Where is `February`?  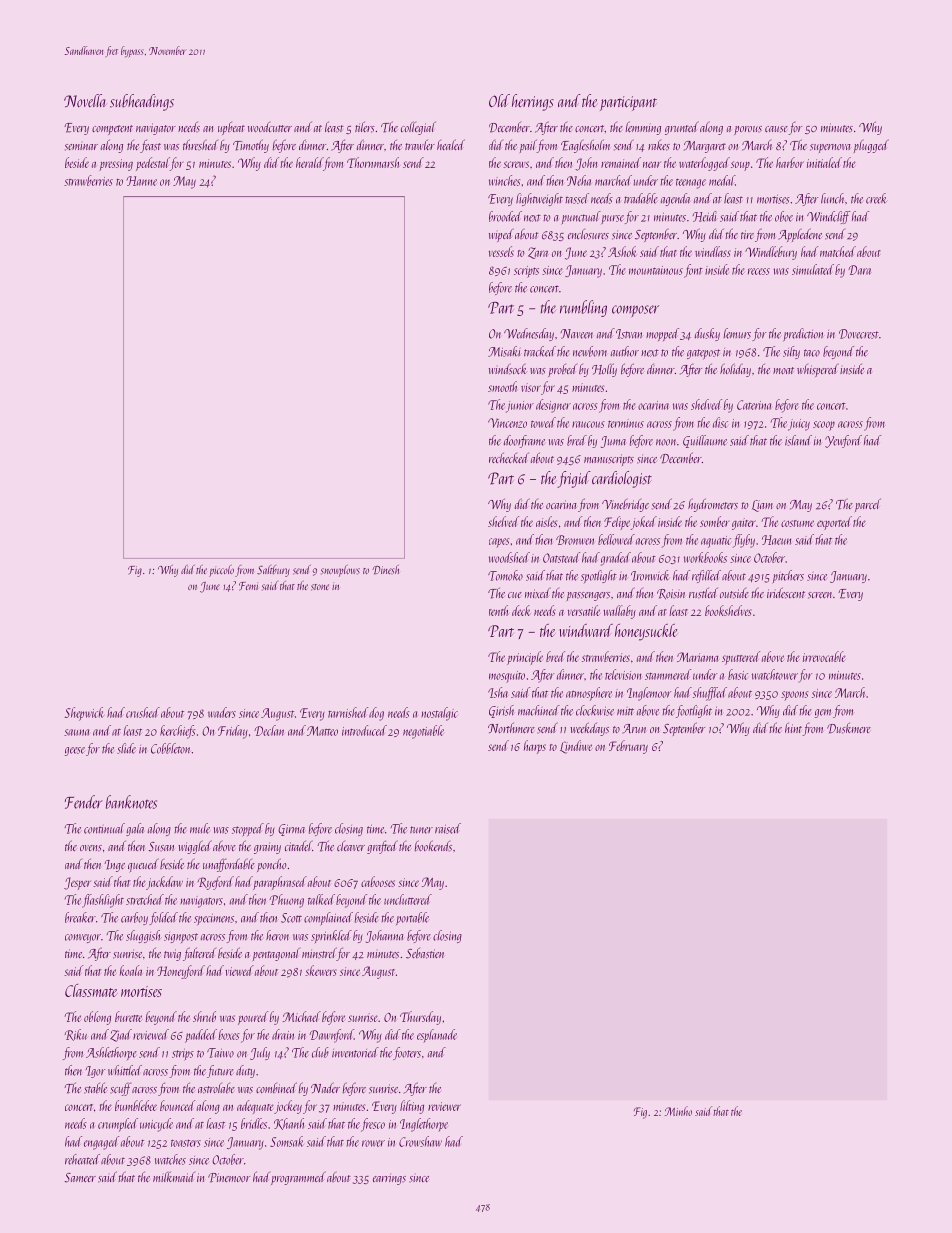 February is located at coordinates (628, 747).
